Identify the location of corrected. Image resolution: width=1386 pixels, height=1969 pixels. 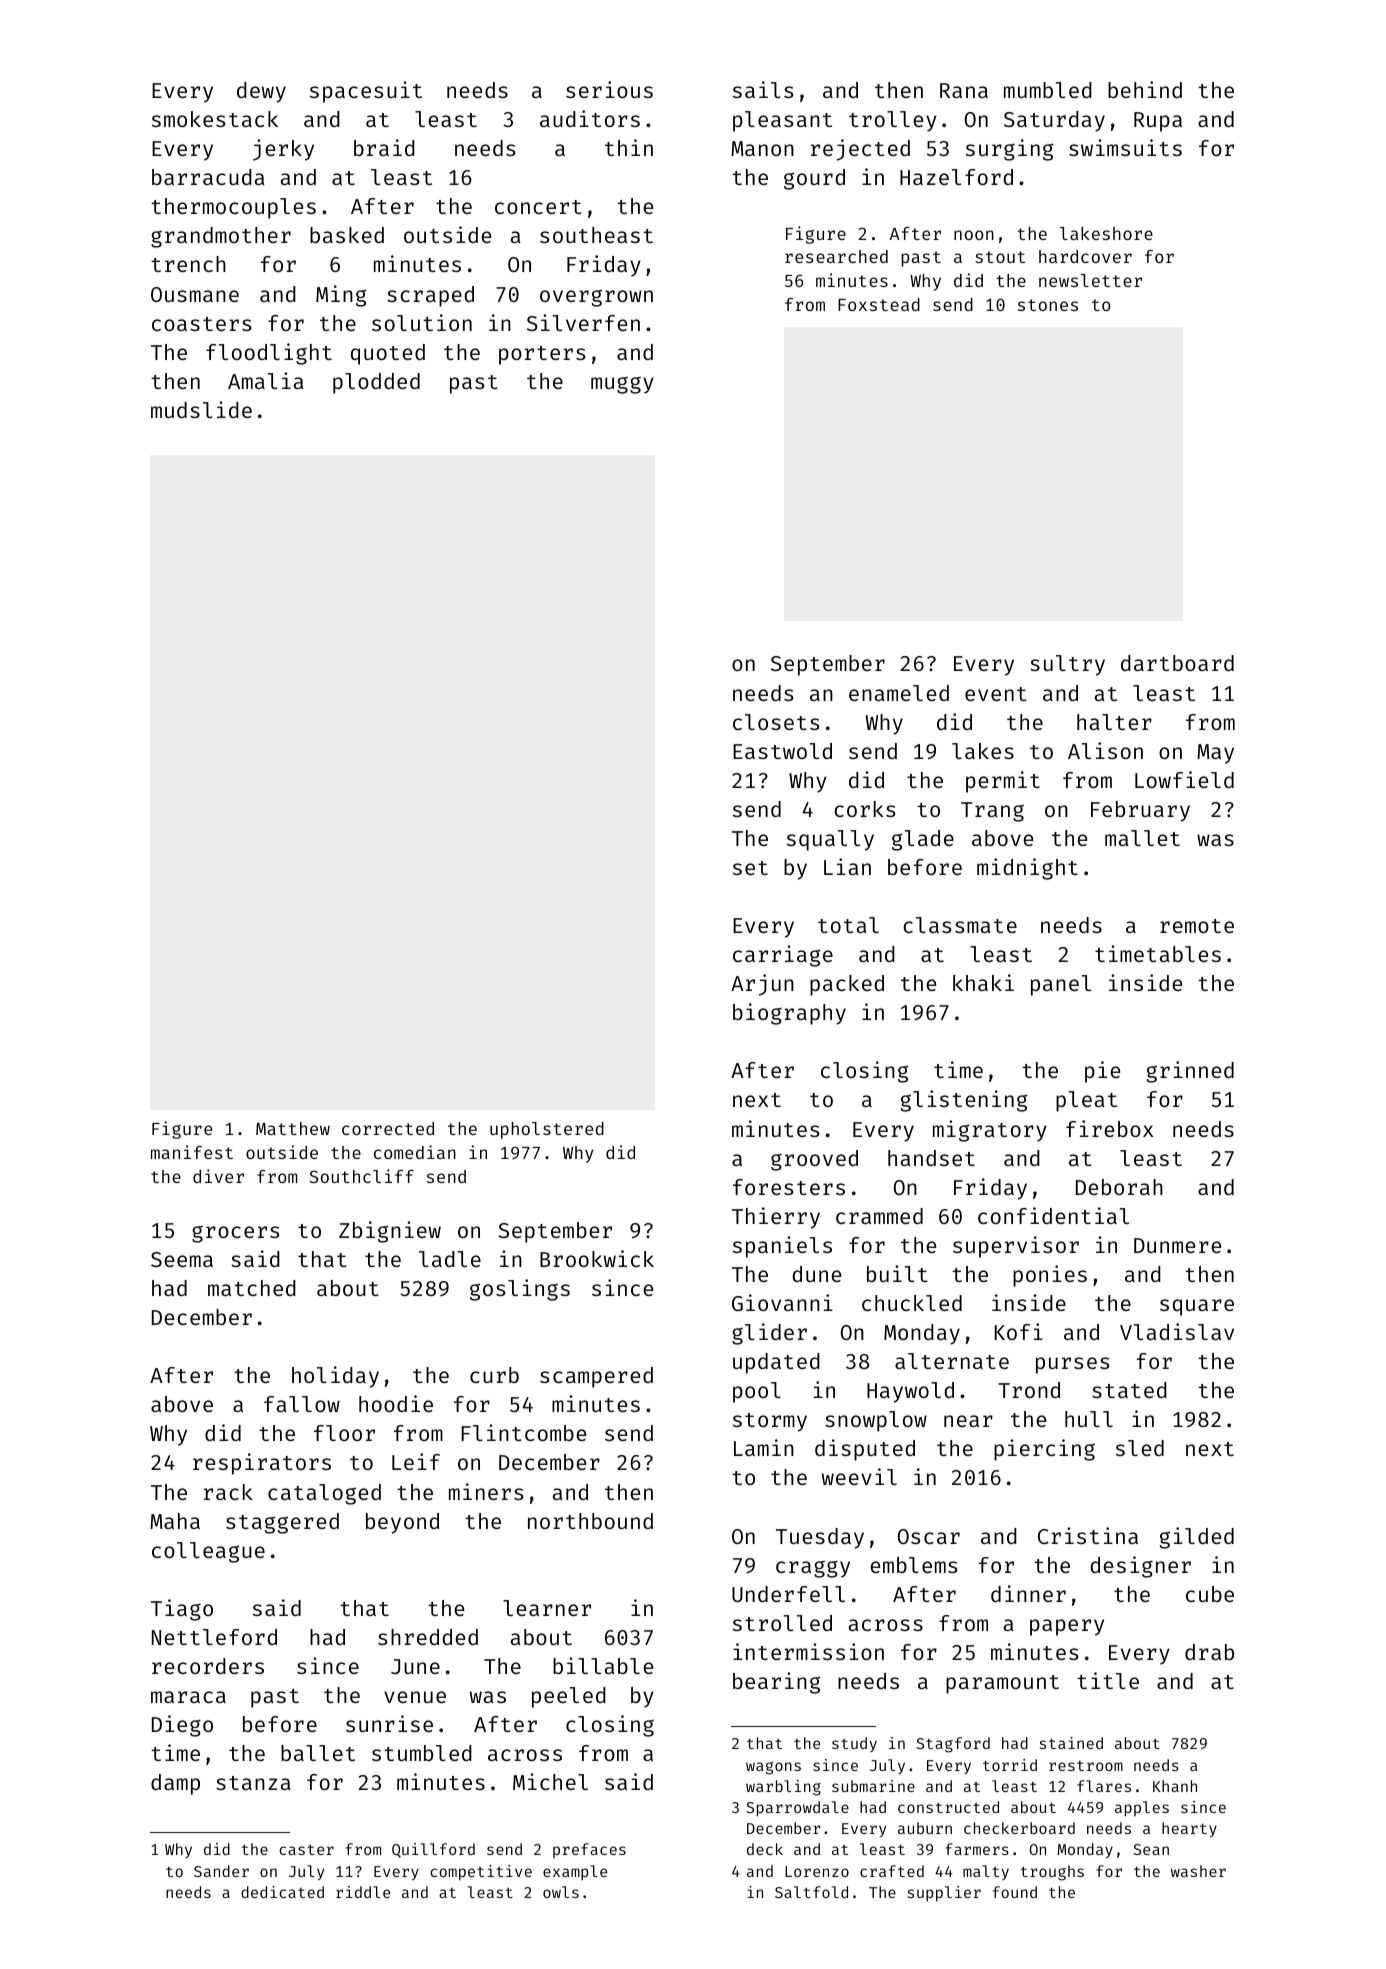
(388, 1128).
